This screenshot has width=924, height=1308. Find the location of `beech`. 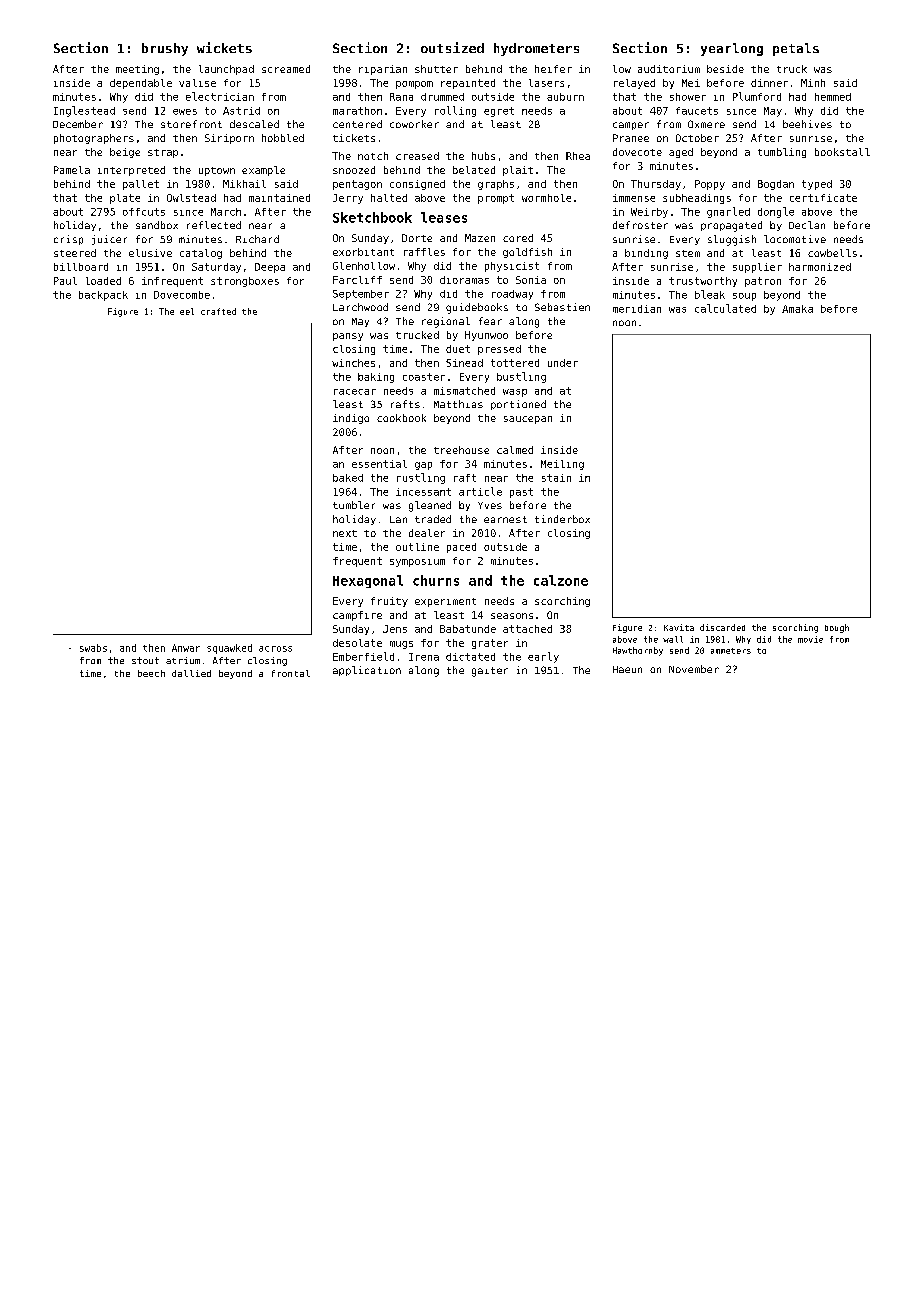

beech is located at coordinates (151, 673).
